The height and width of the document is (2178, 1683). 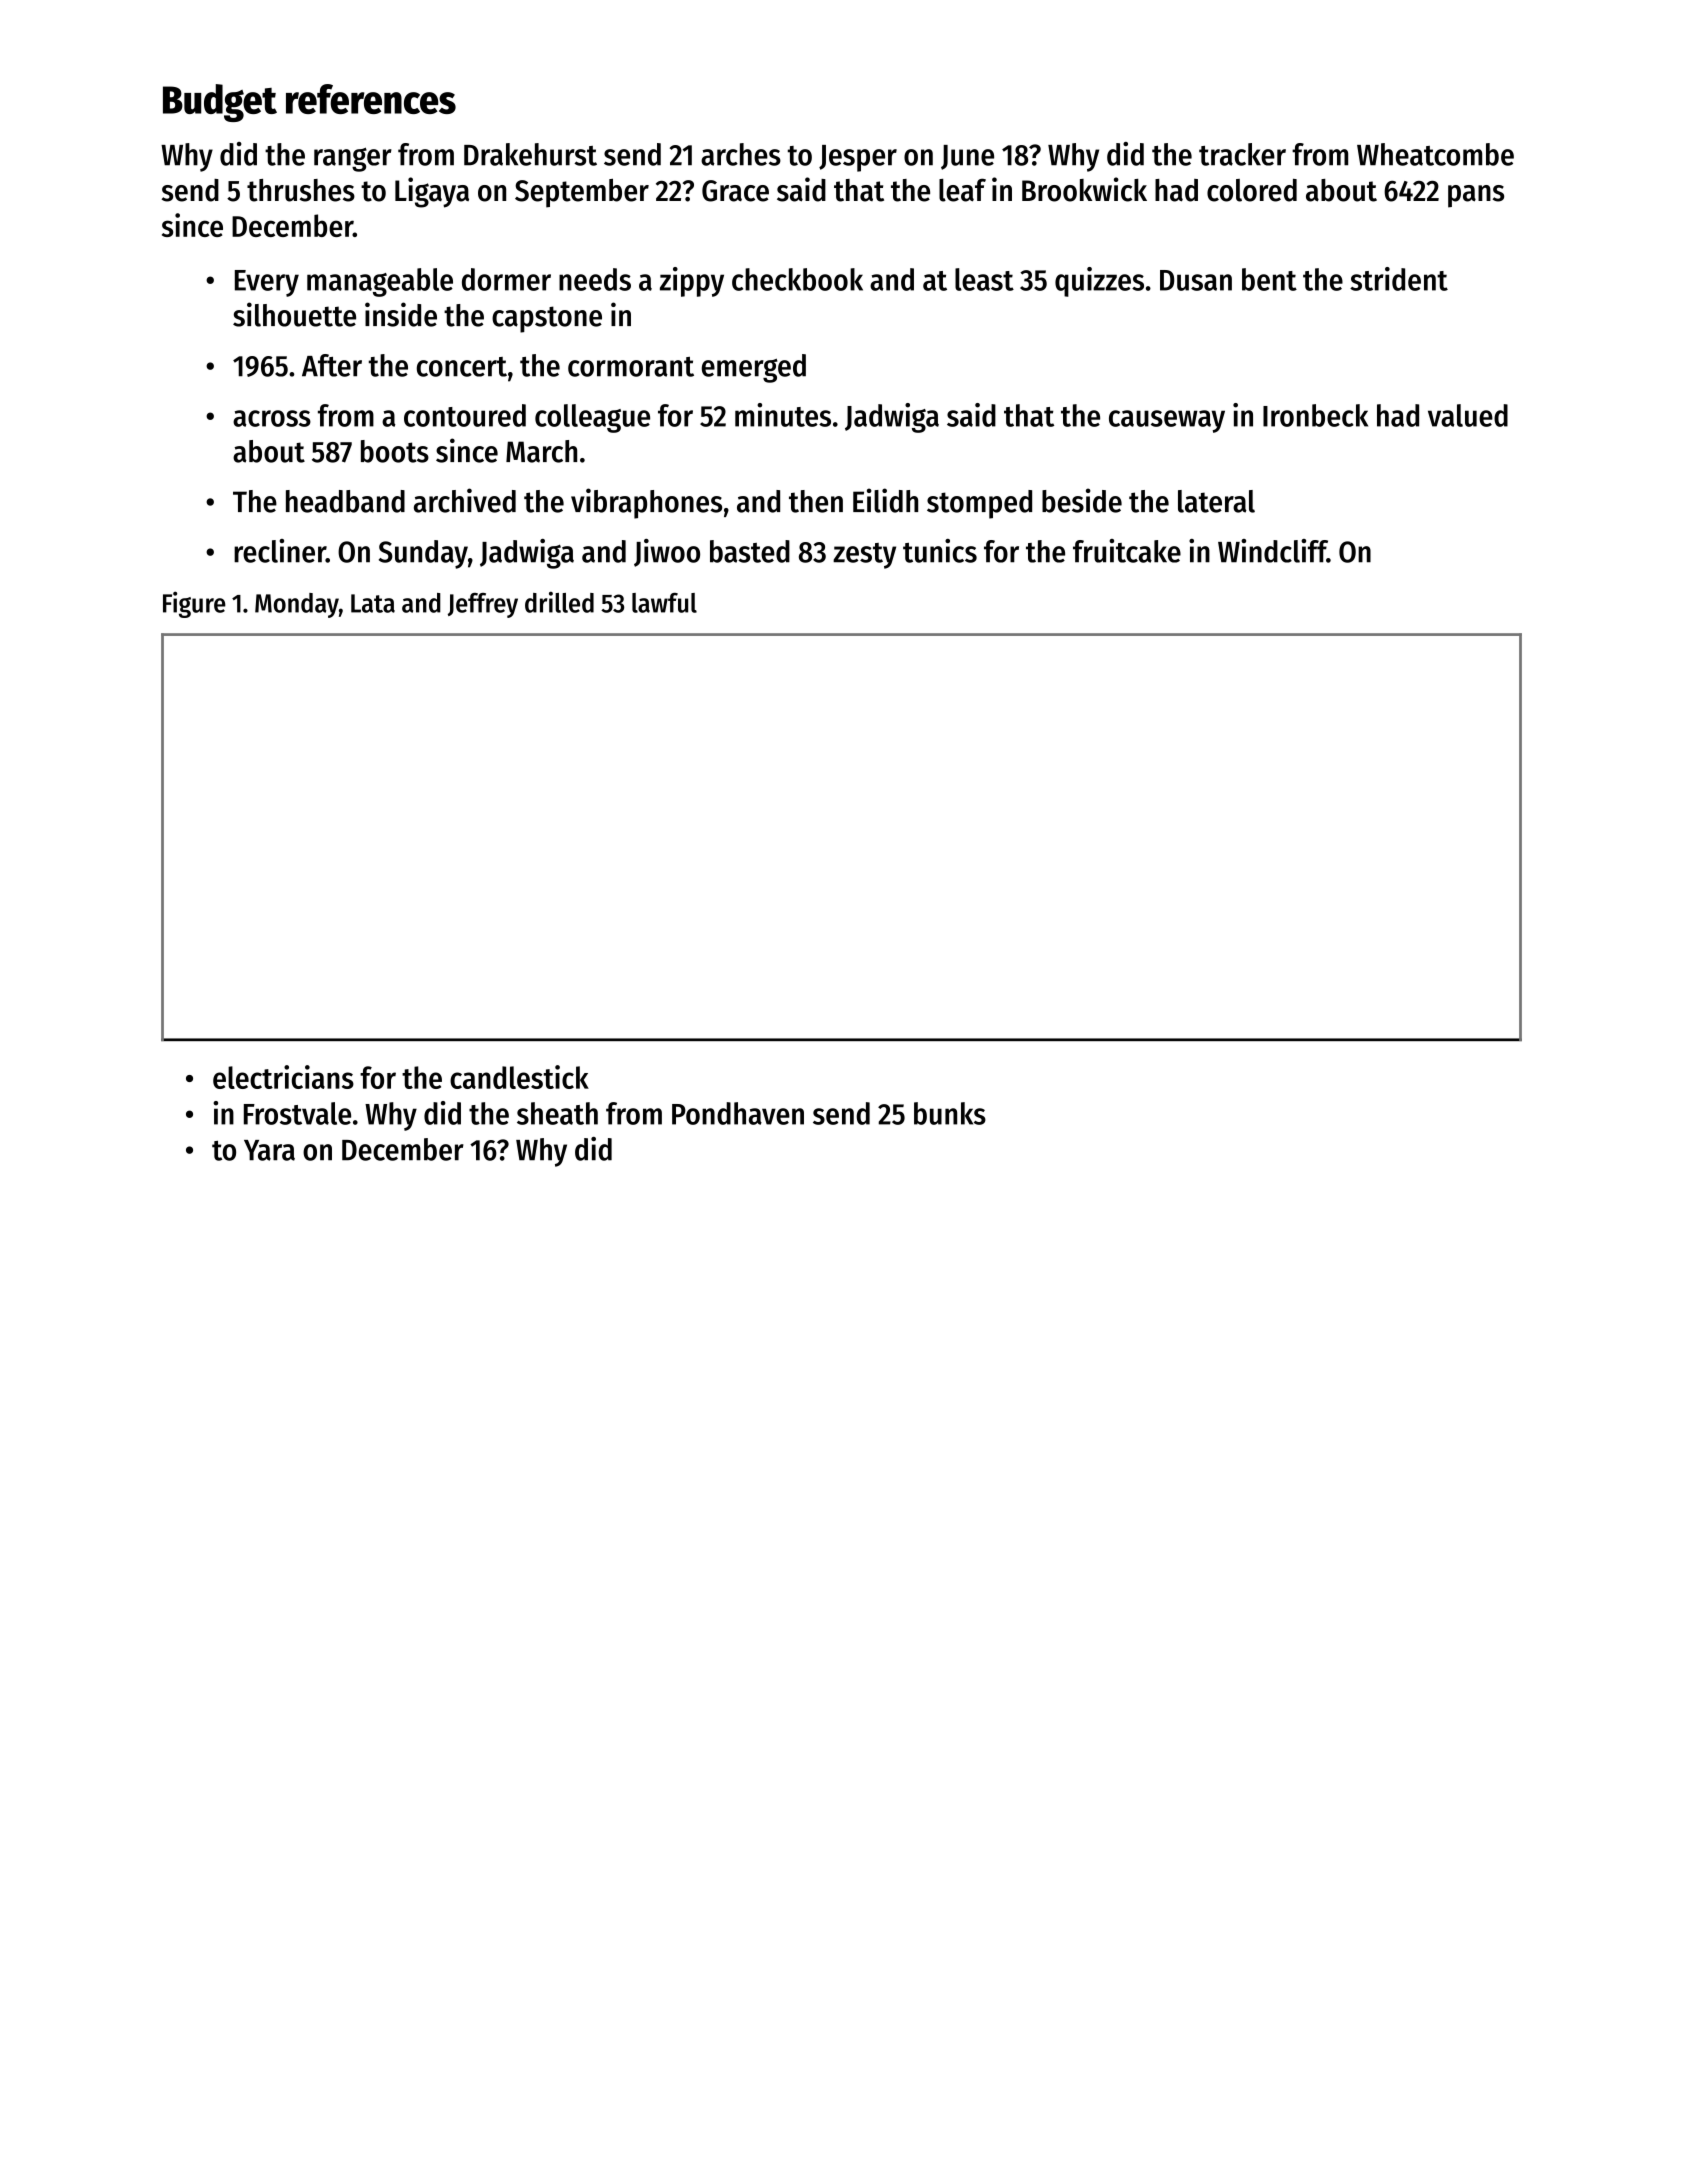 I want to click on Yara, so click(x=269, y=1150).
